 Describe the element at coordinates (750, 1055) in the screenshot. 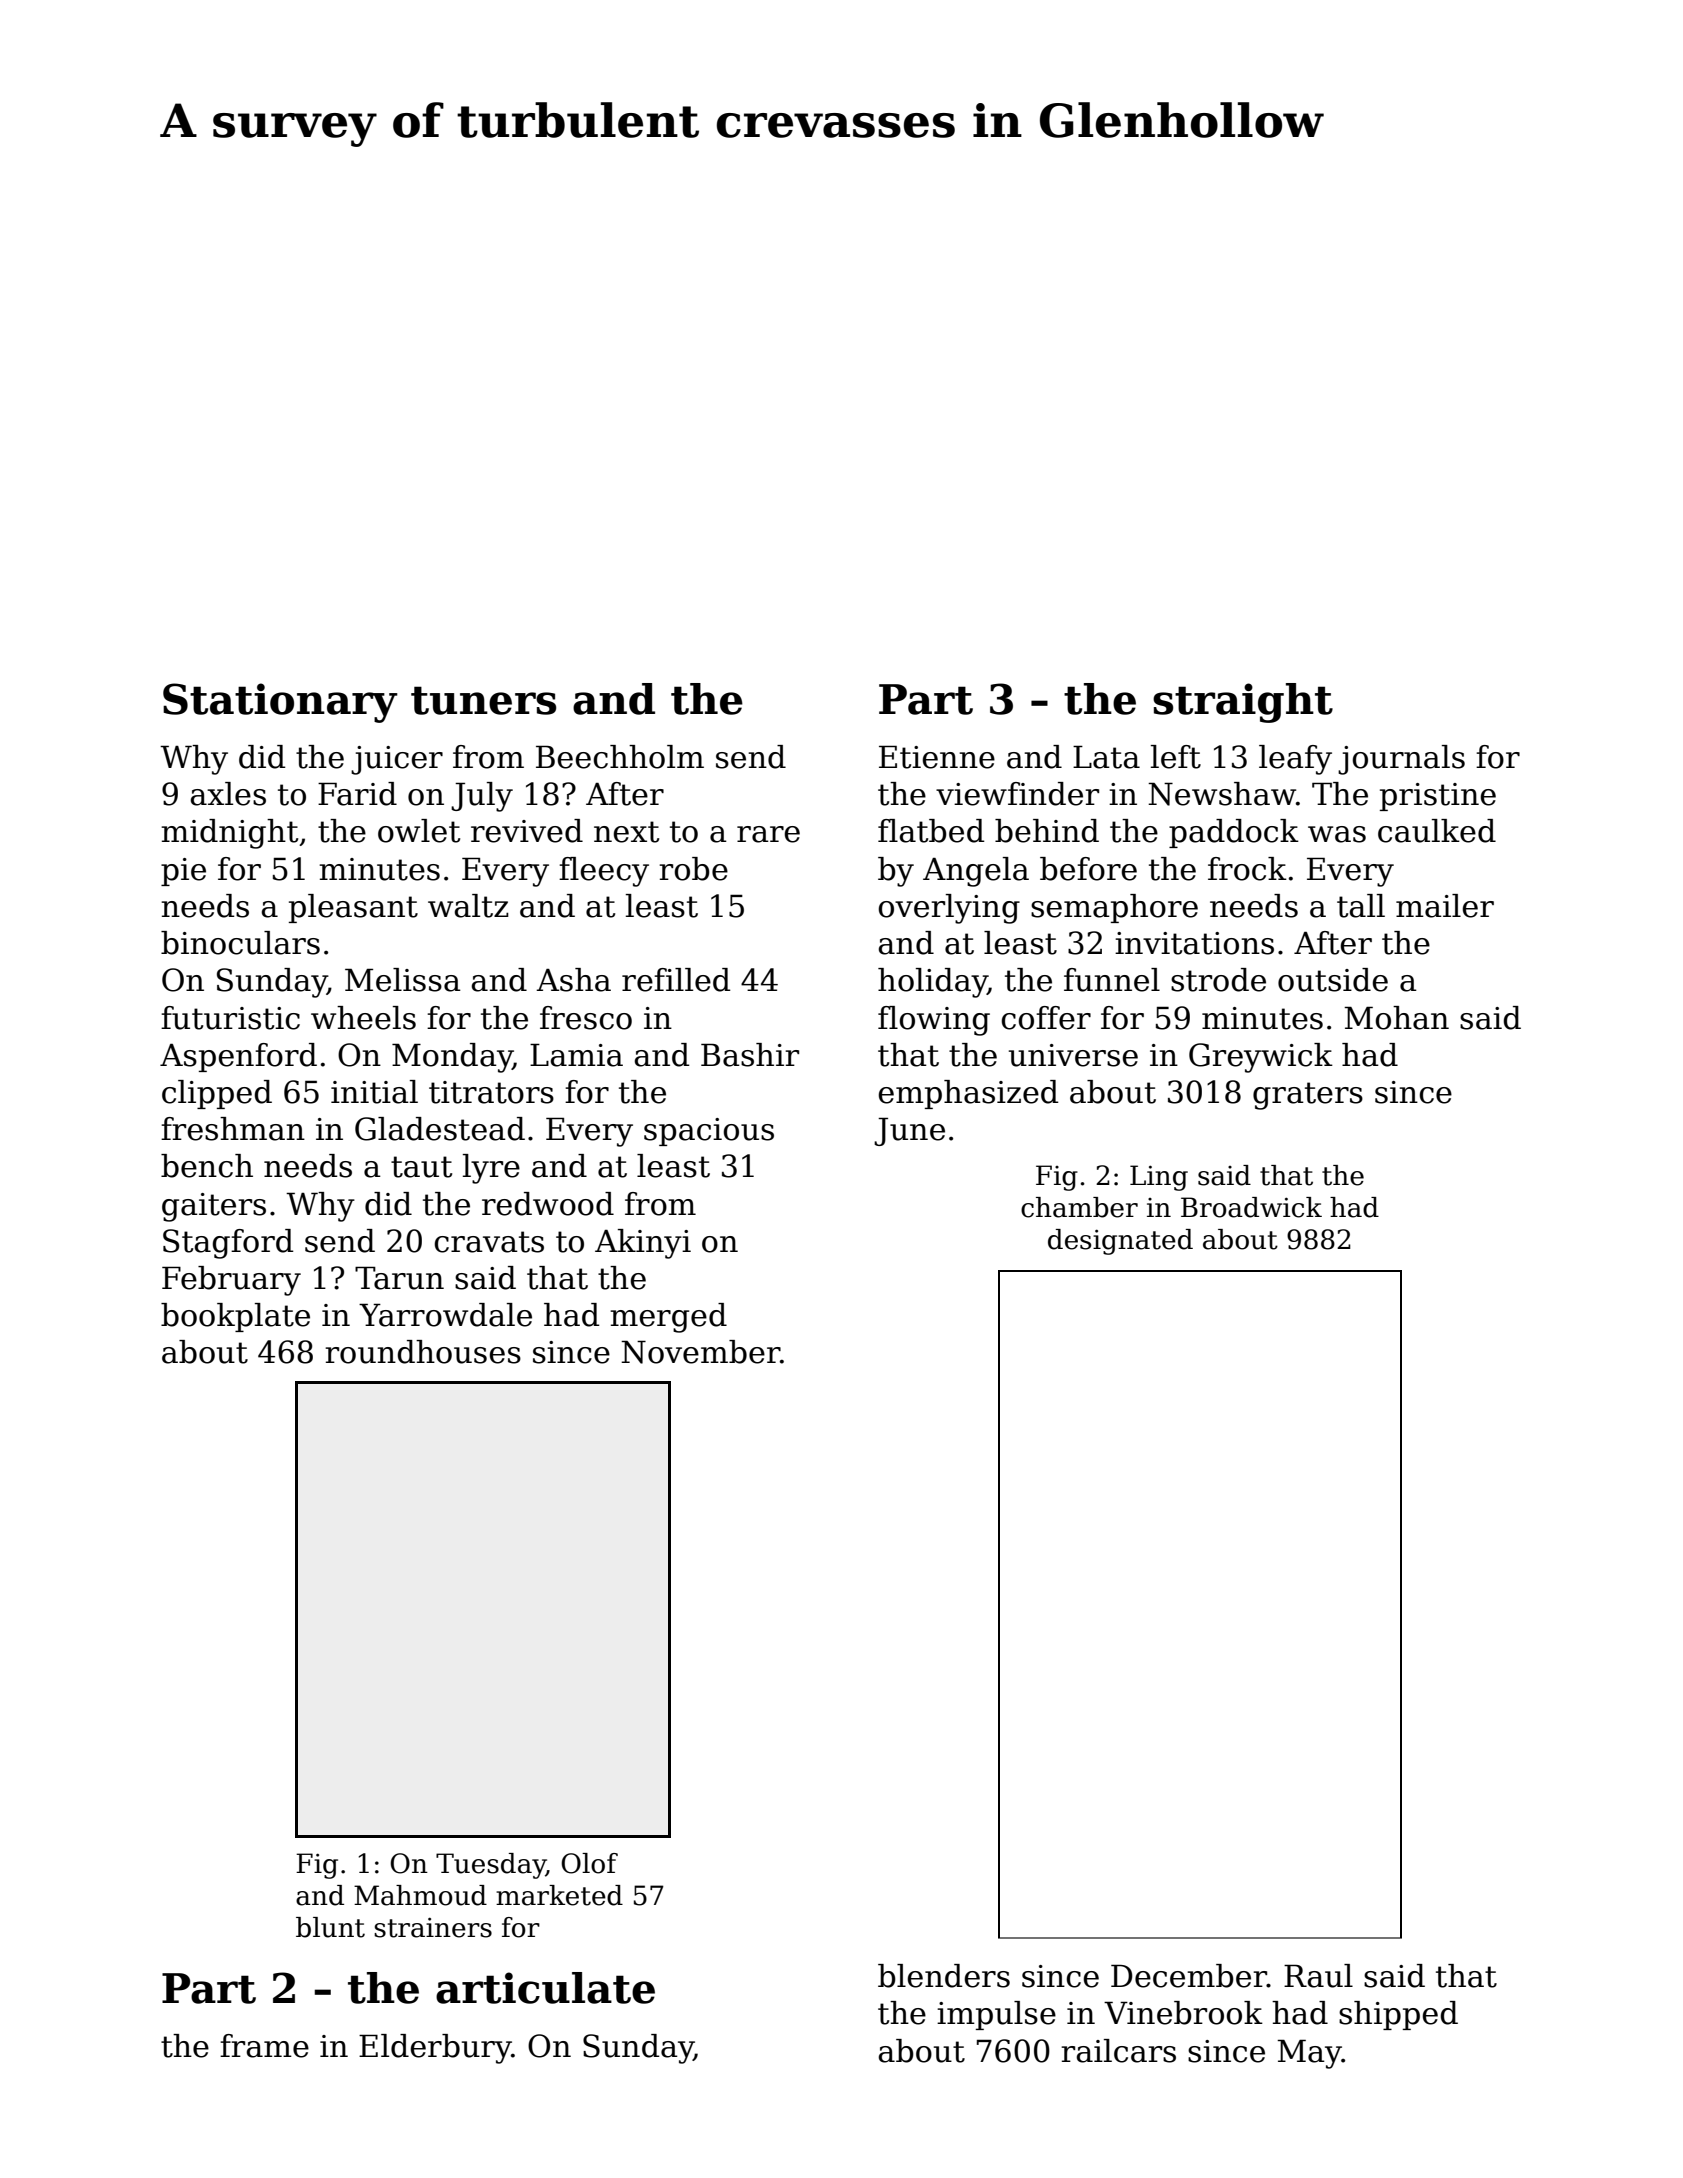

I see `Bashir` at that location.
